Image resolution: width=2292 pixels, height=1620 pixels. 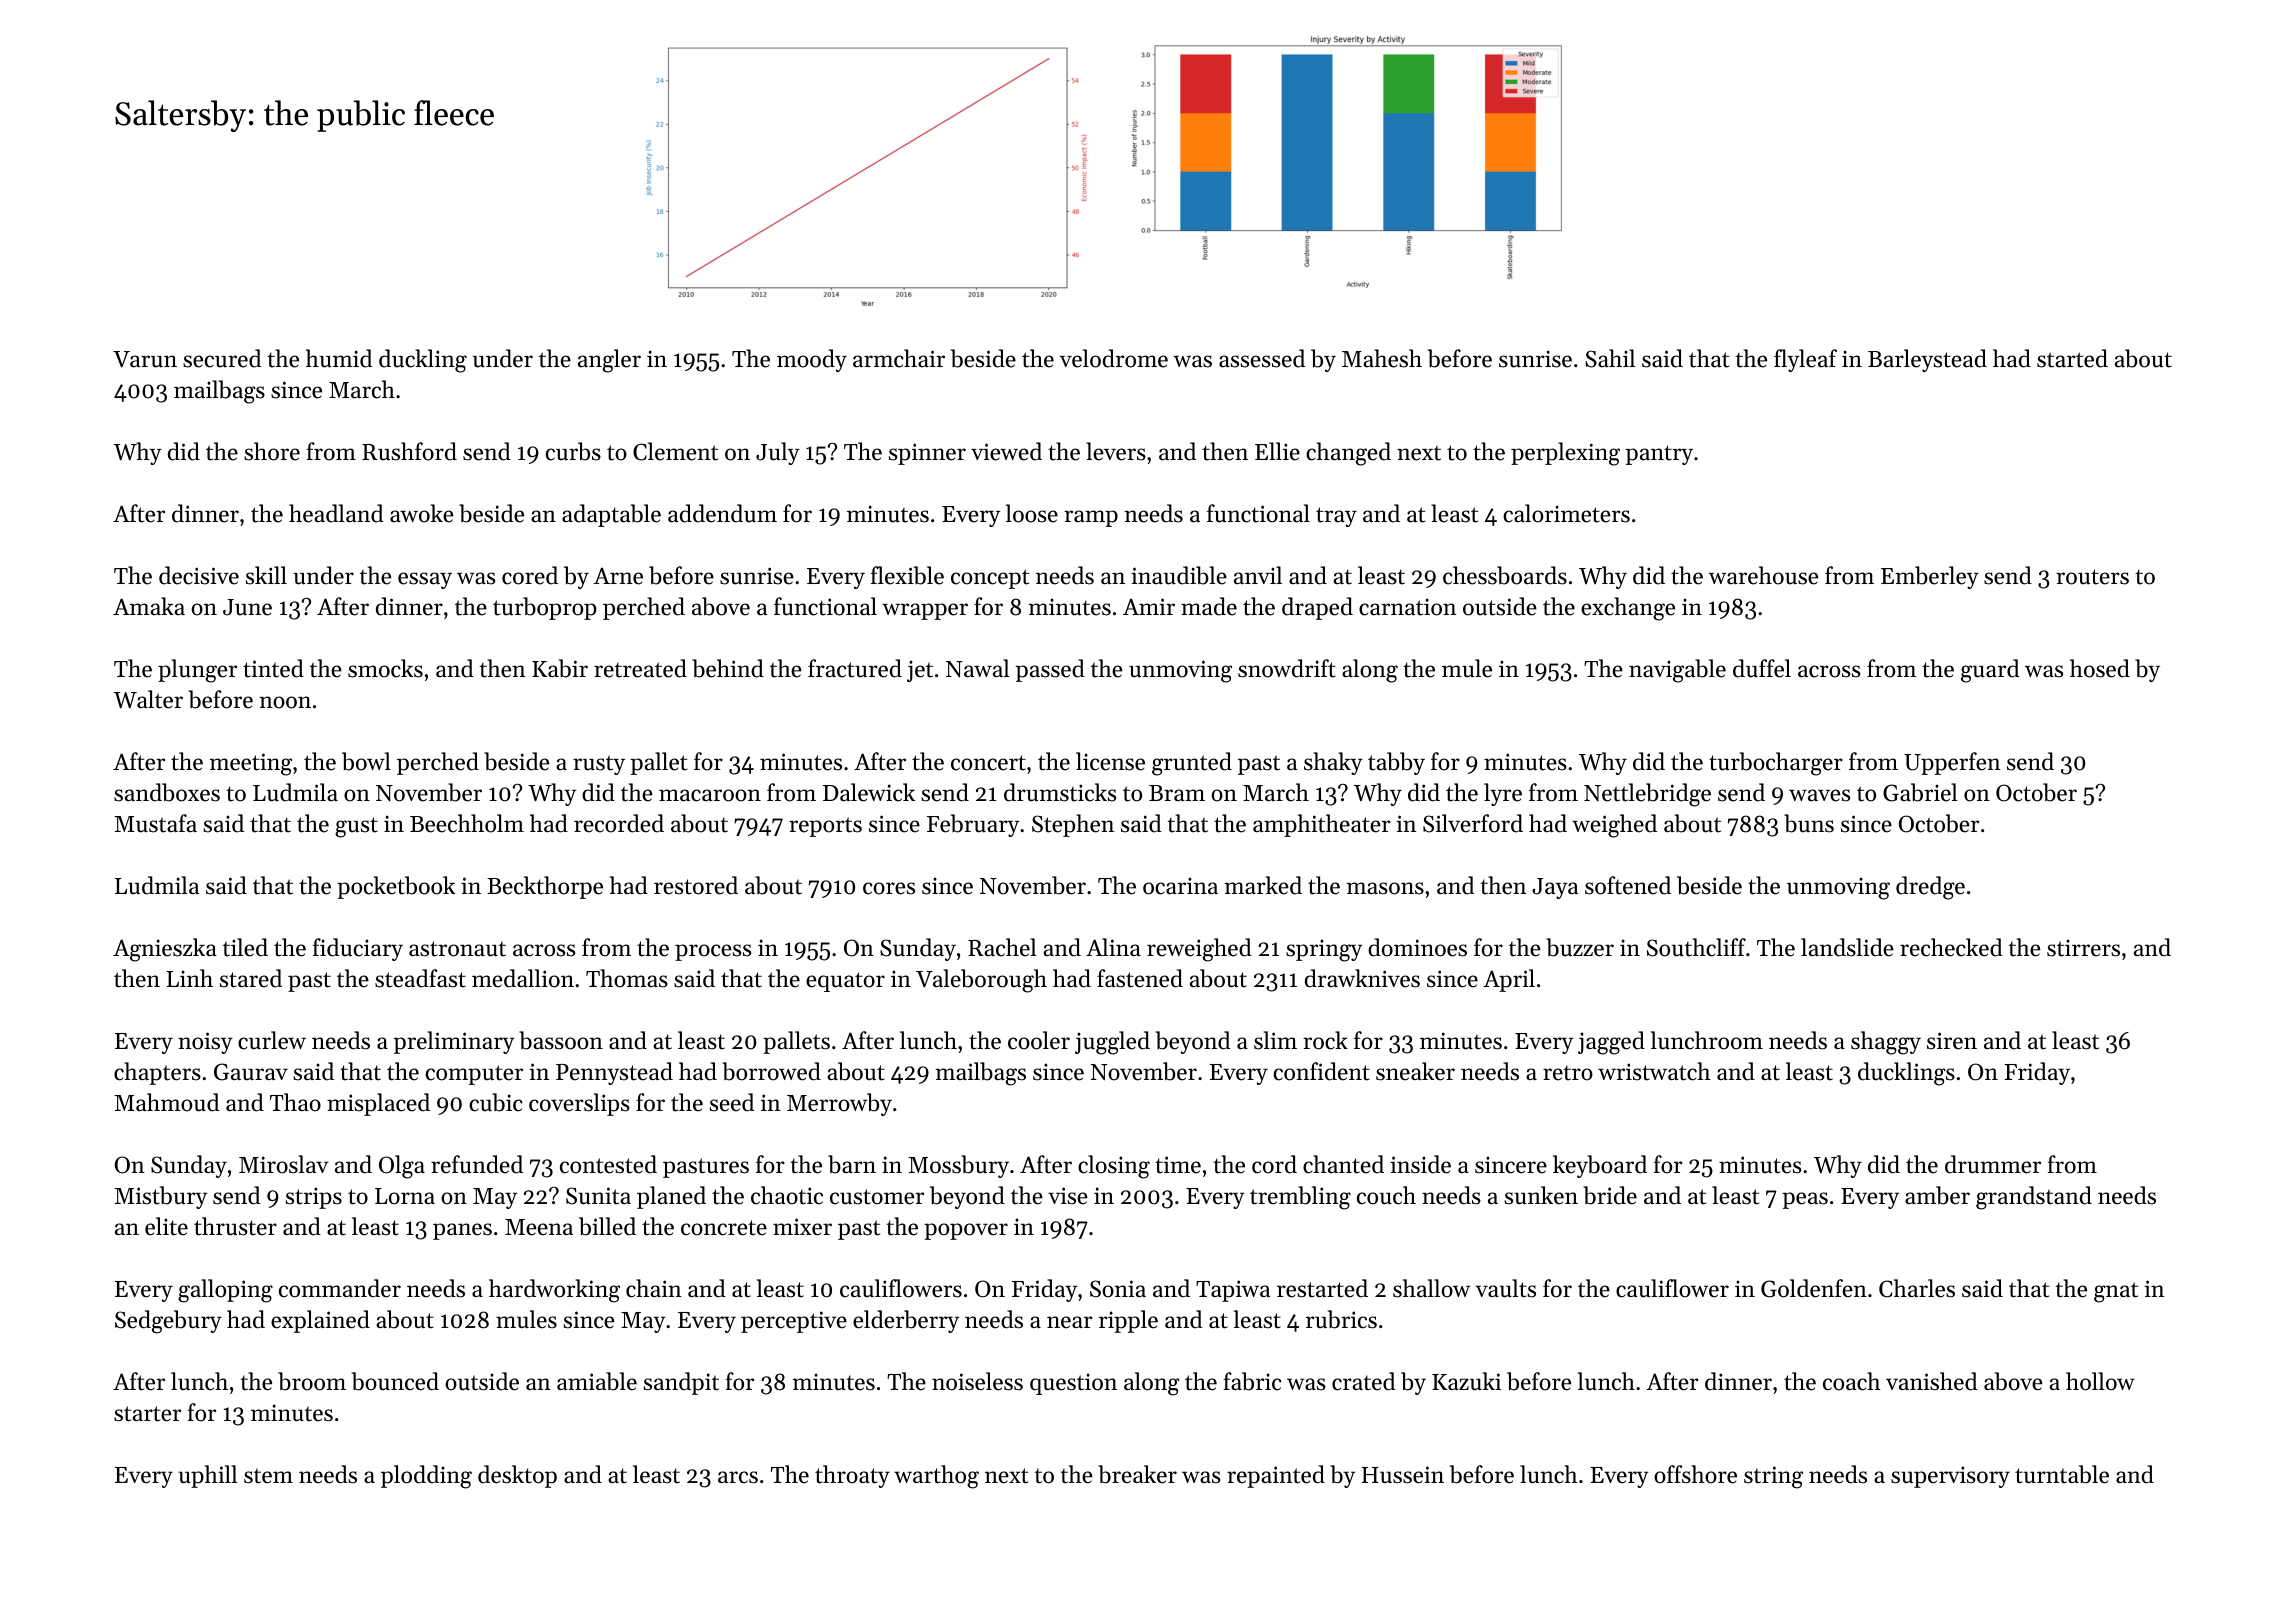 I want to click on flyleaf, so click(x=1805, y=360).
